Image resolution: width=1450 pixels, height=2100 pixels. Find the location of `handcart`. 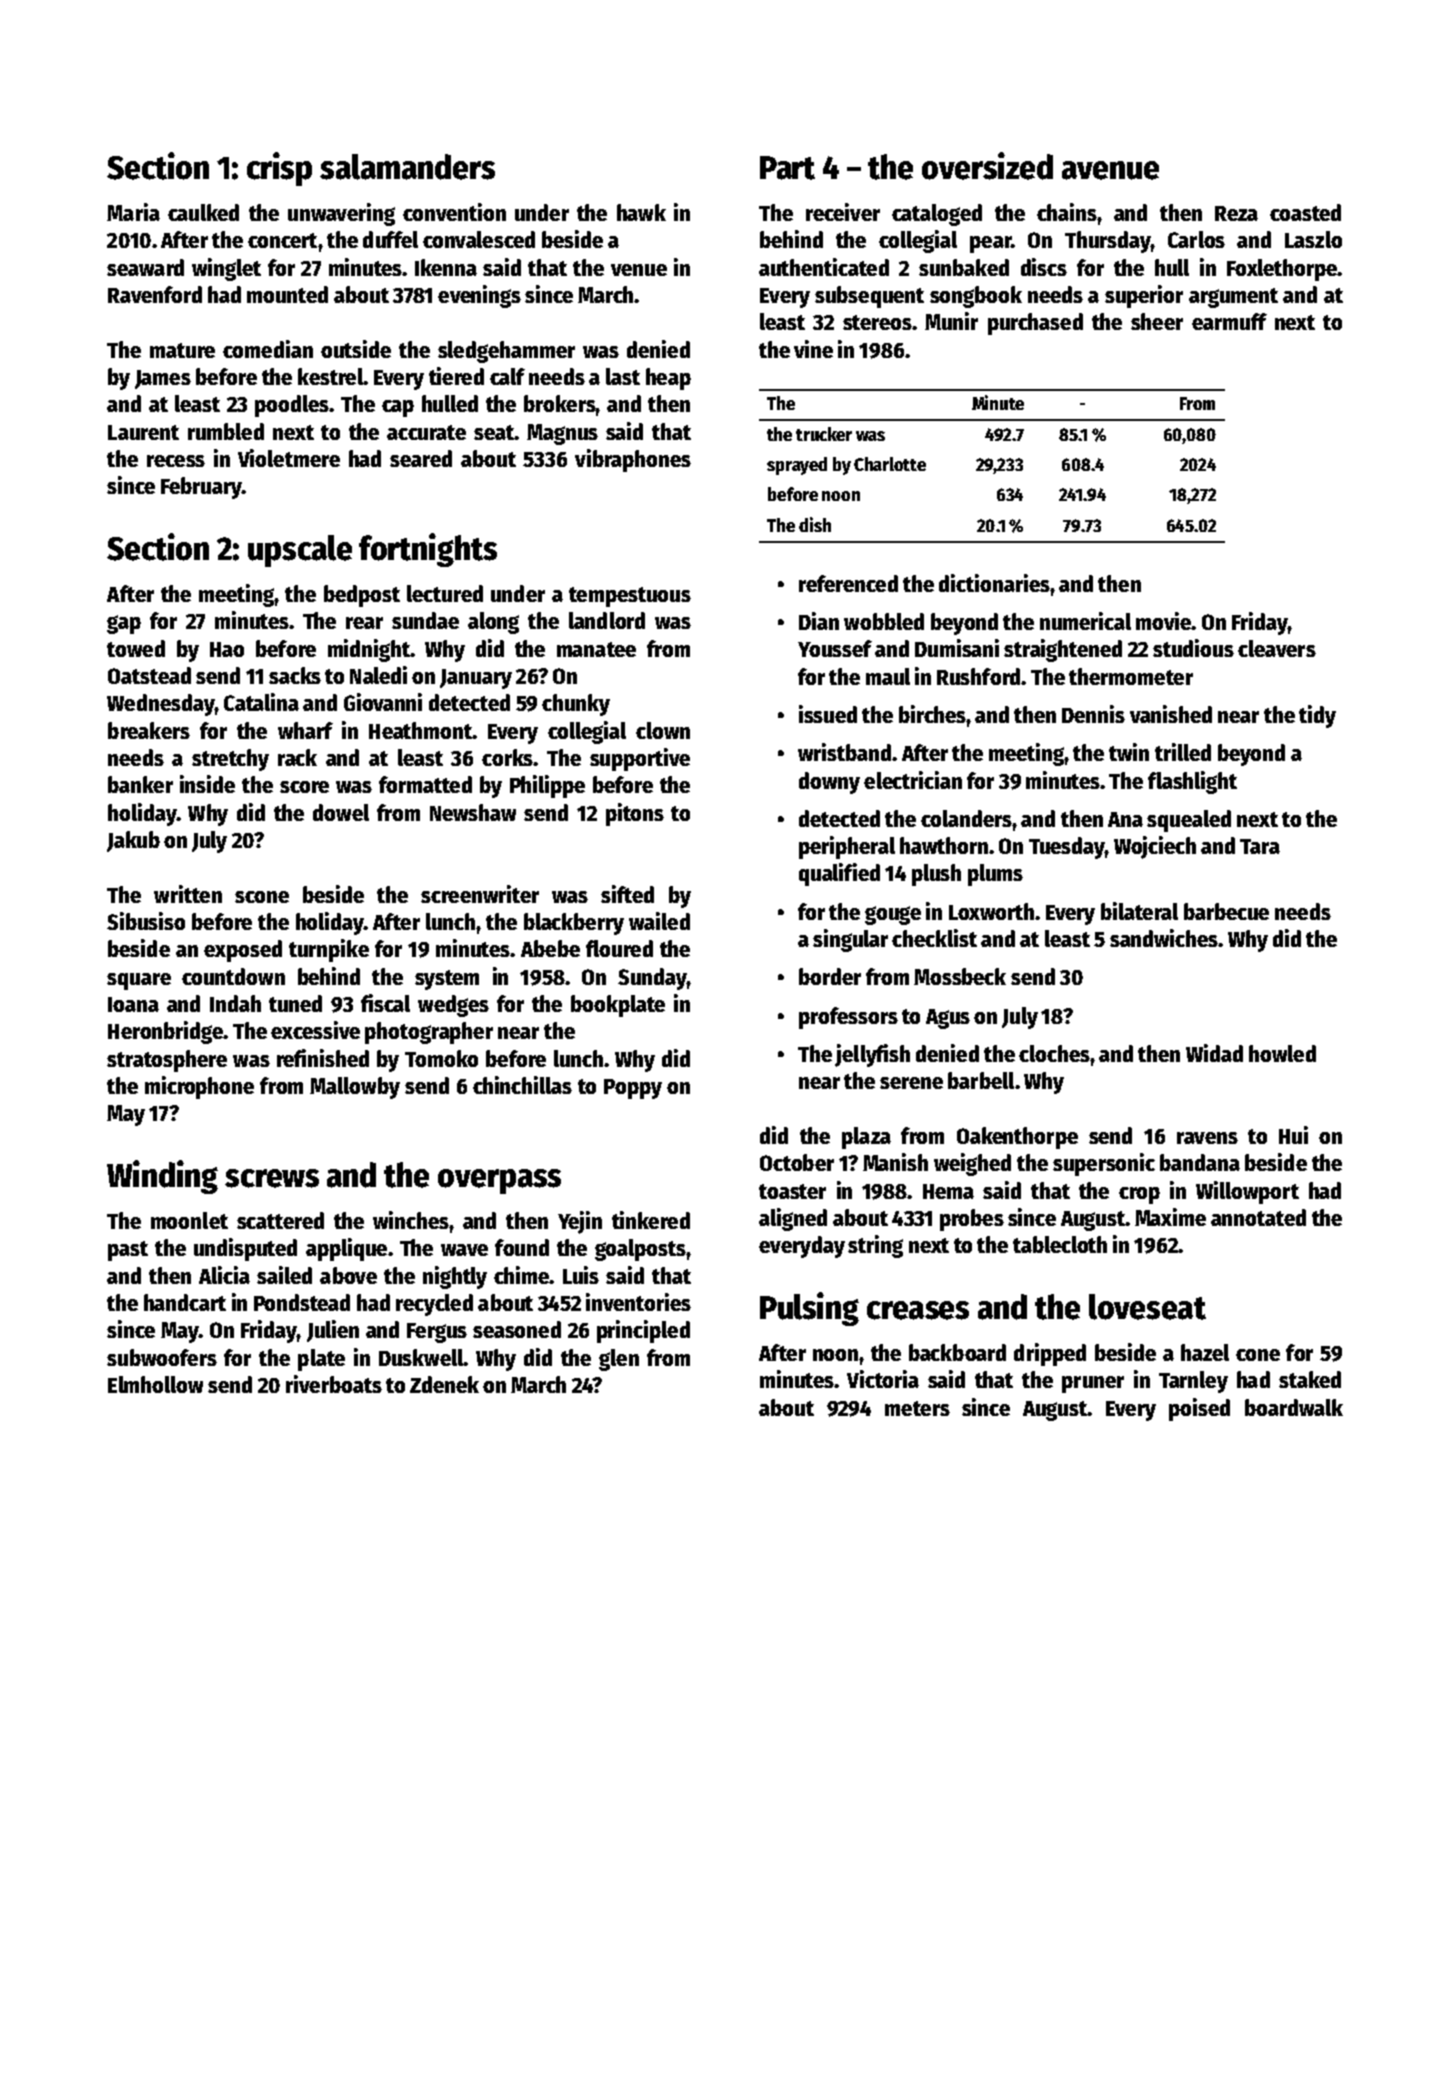

handcart is located at coordinates (185, 1302).
